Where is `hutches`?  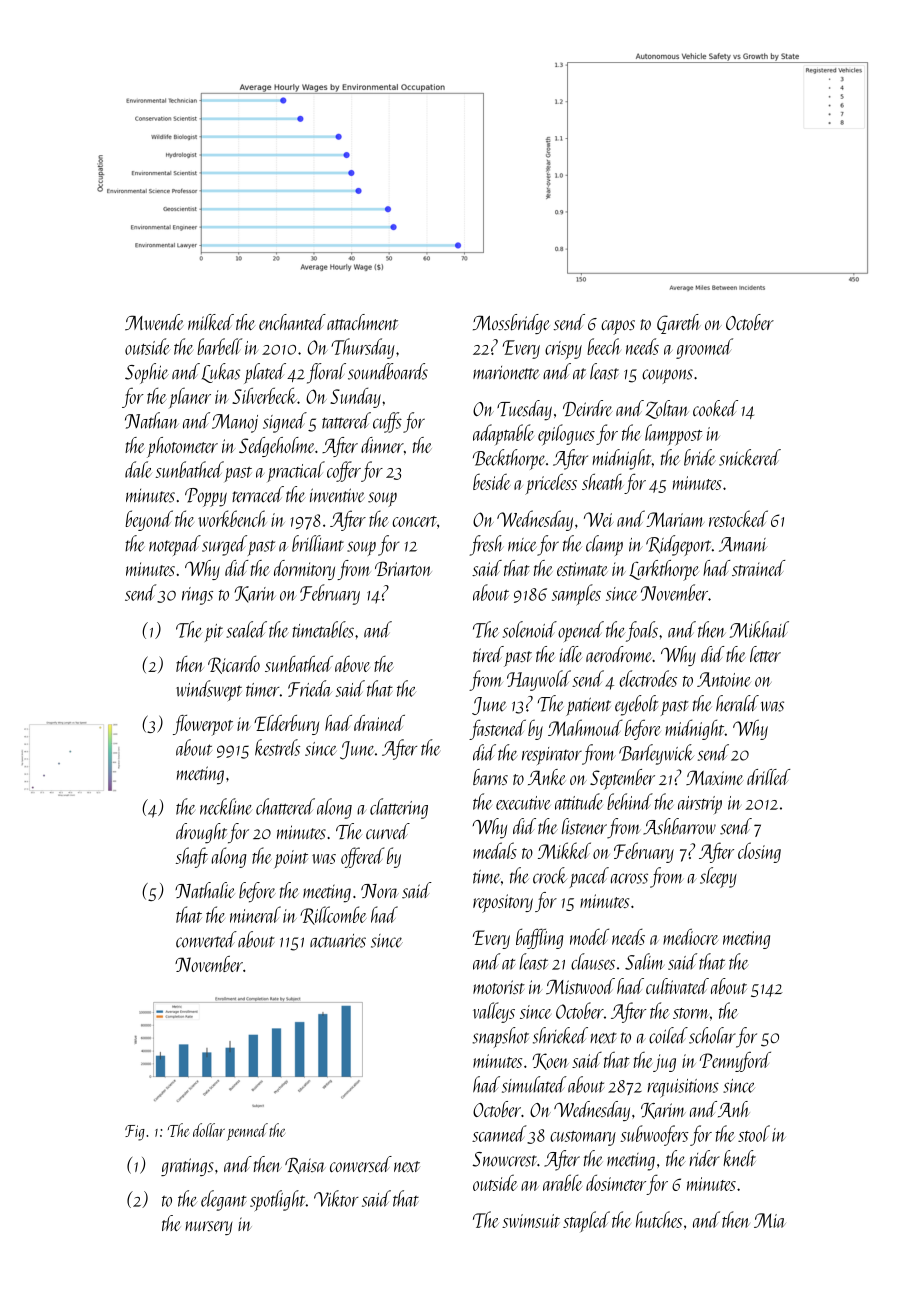
hutches is located at coordinates (659, 1219).
